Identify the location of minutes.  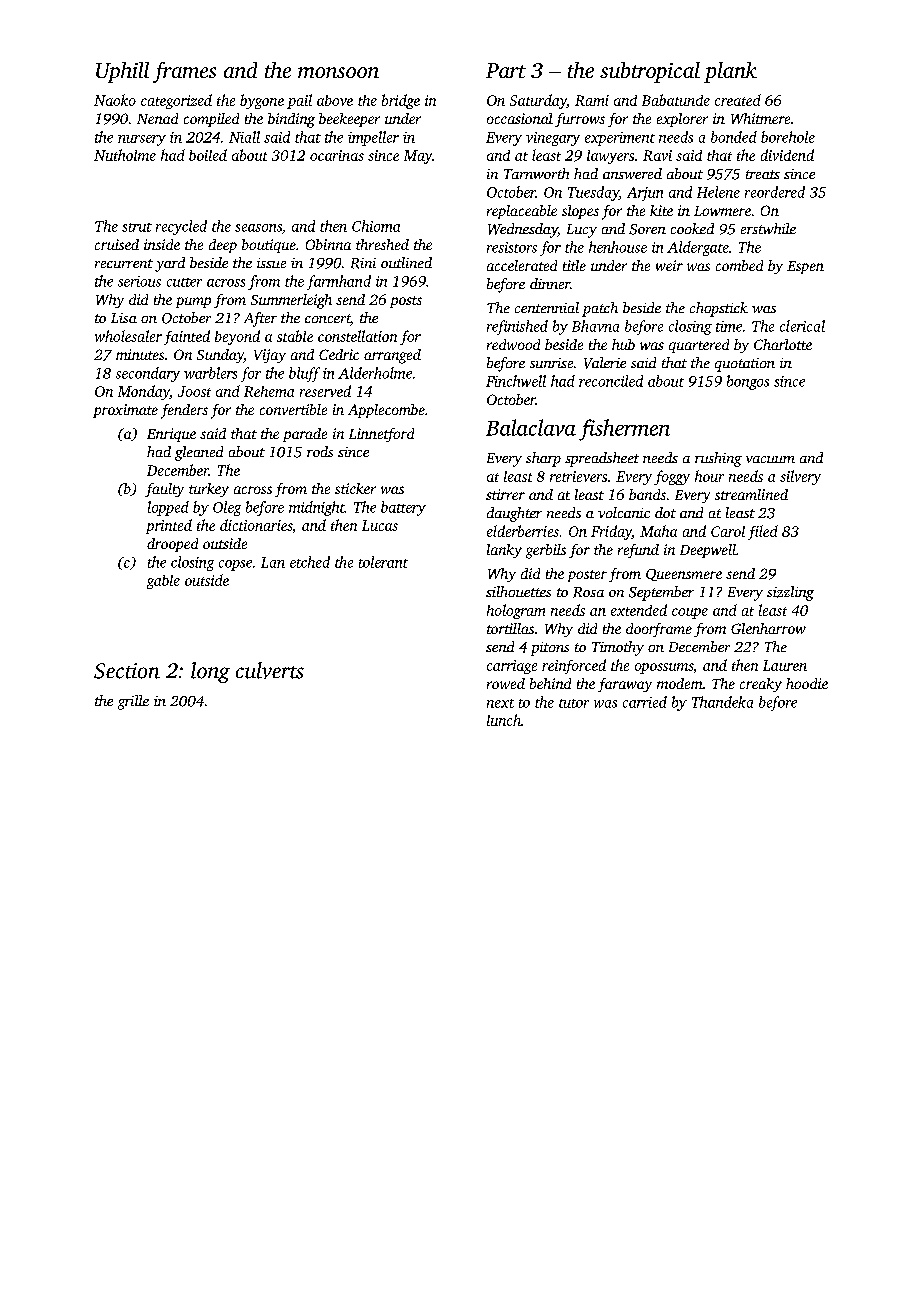
(140, 354).
